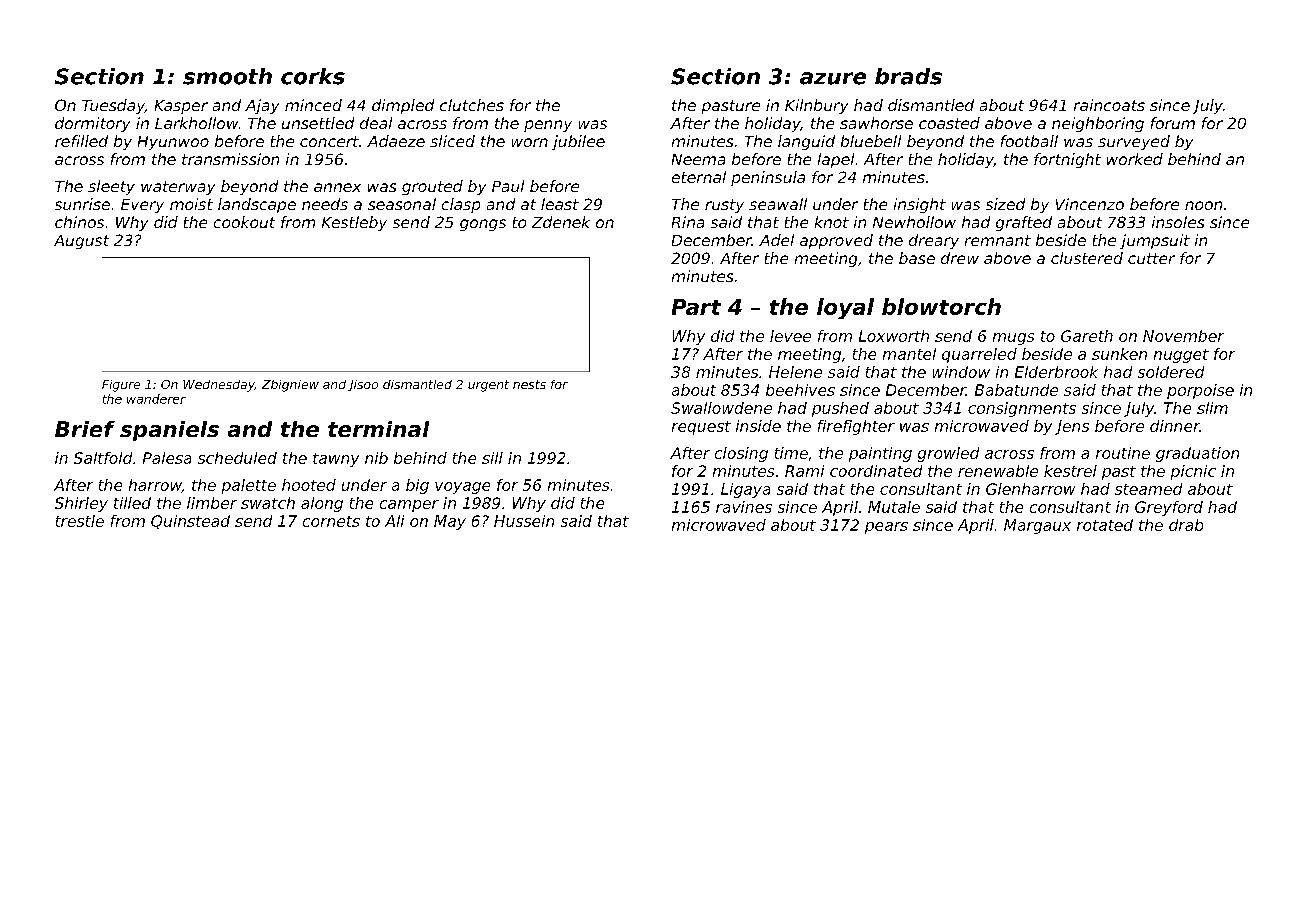 This document has height=924, width=1308. What do you see at coordinates (816, 106) in the document?
I see `Kilnbury` at bounding box center [816, 106].
